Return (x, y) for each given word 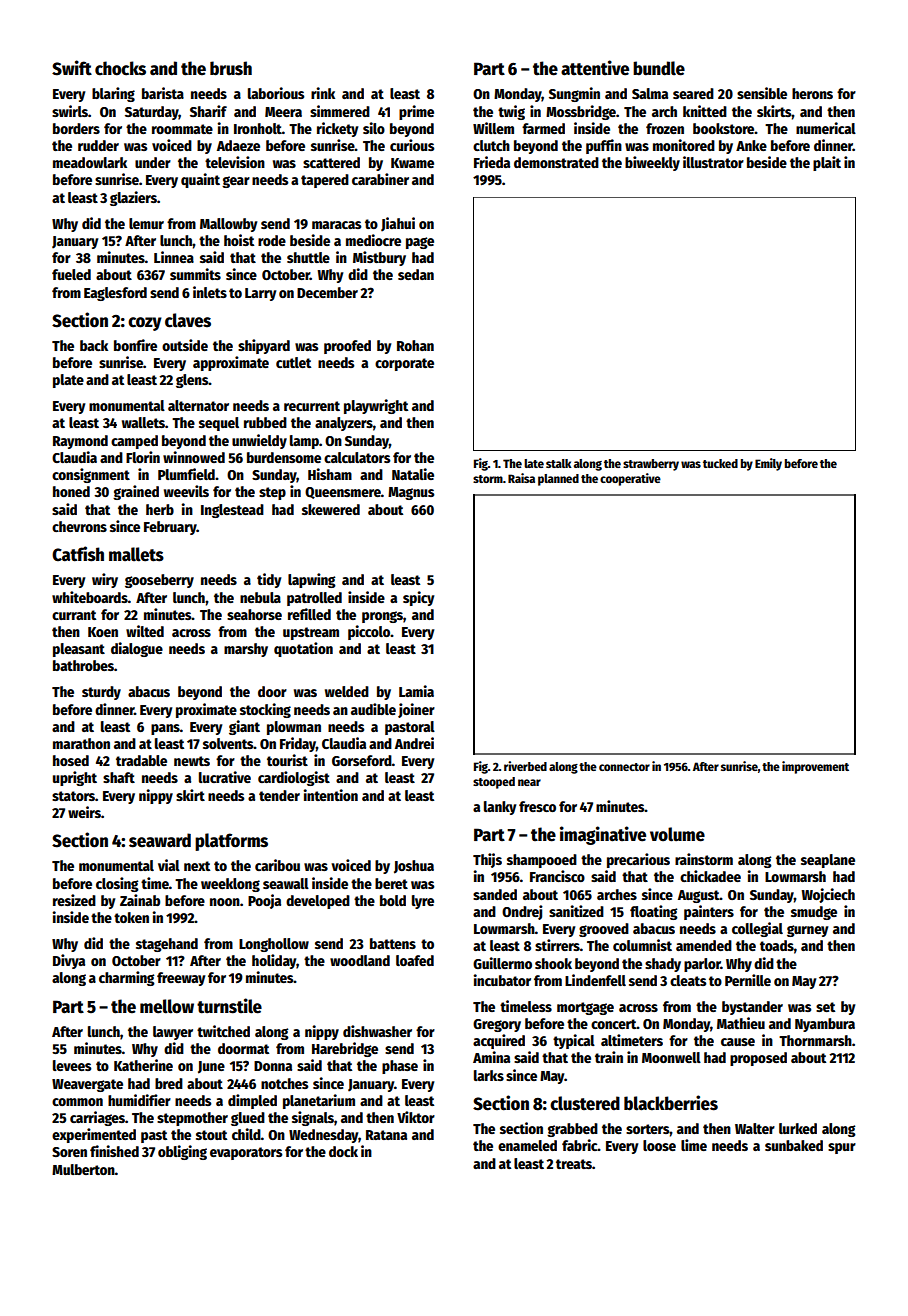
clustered (585, 1103)
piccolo (369, 632)
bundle (659, 68)
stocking (265, 710)
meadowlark (90, 162)
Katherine (143, 1065)
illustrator (713, 162)
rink (323, 93)
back (94, 345)
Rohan (415, 345)
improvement (815, 767)
